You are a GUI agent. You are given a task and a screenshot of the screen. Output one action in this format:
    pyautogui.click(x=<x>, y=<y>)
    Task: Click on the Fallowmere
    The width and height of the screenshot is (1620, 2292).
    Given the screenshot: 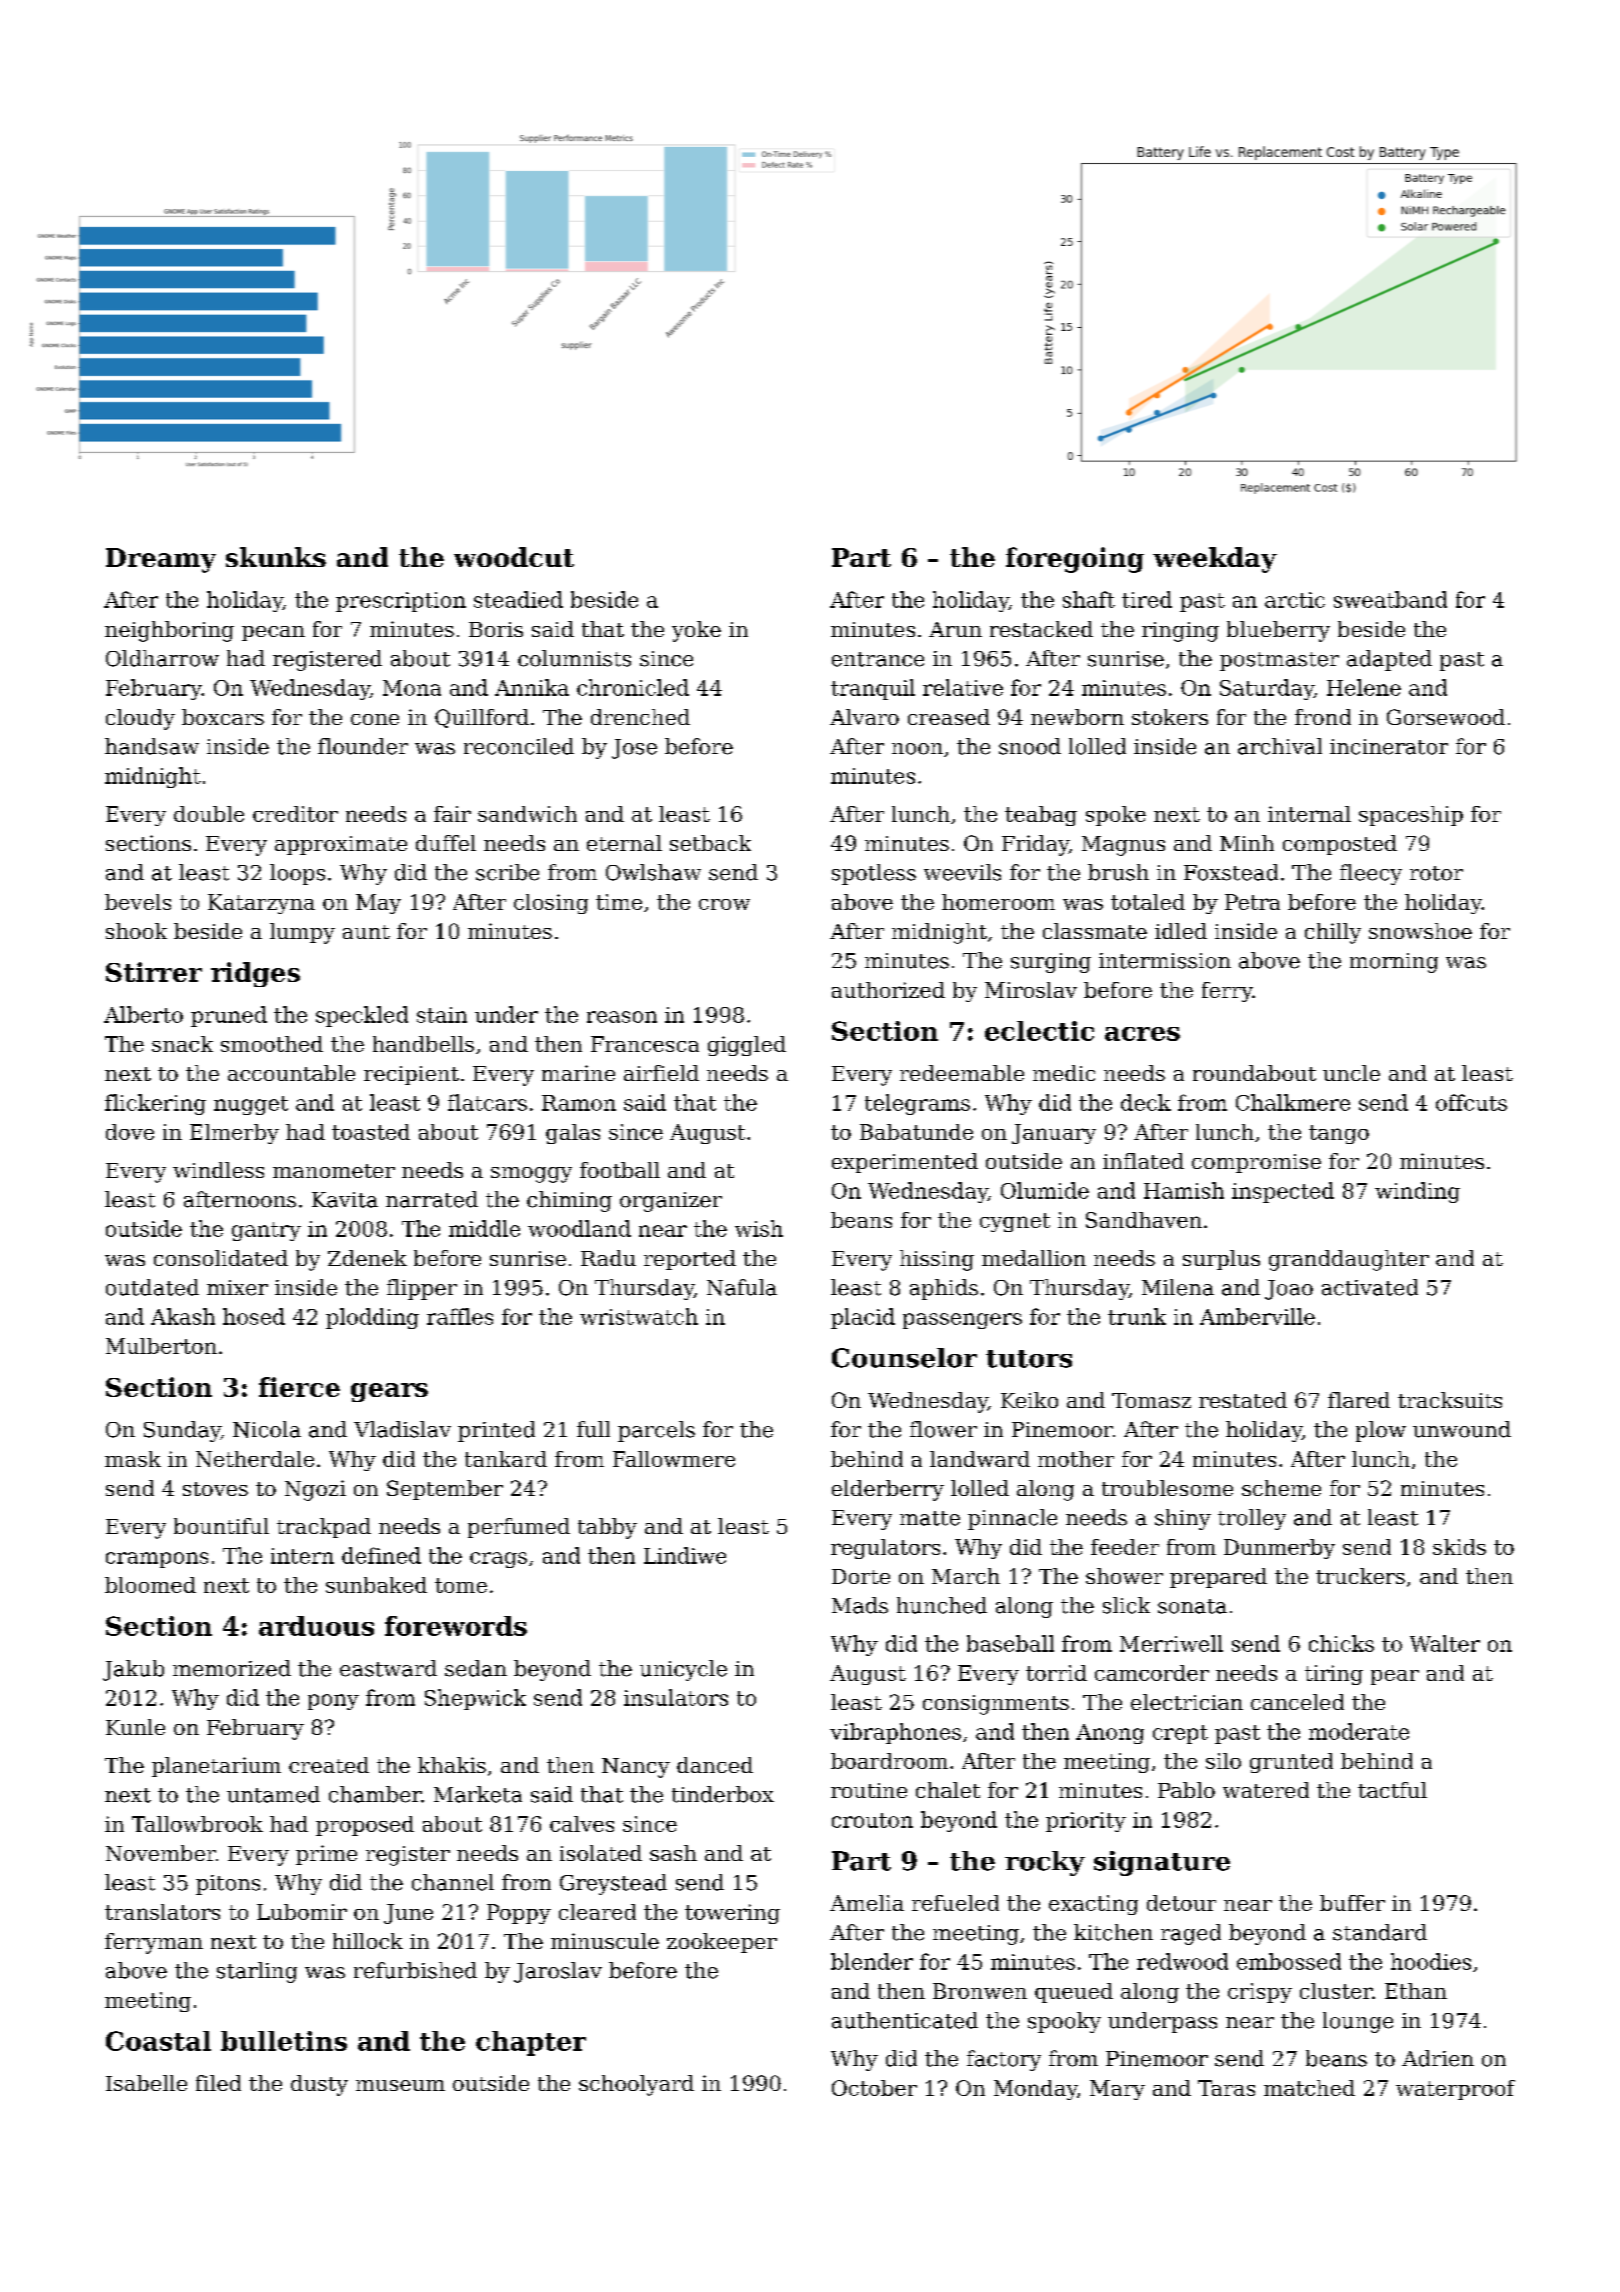 What is the action you would take?
    pyautogui.click(x=674, y=1459)
